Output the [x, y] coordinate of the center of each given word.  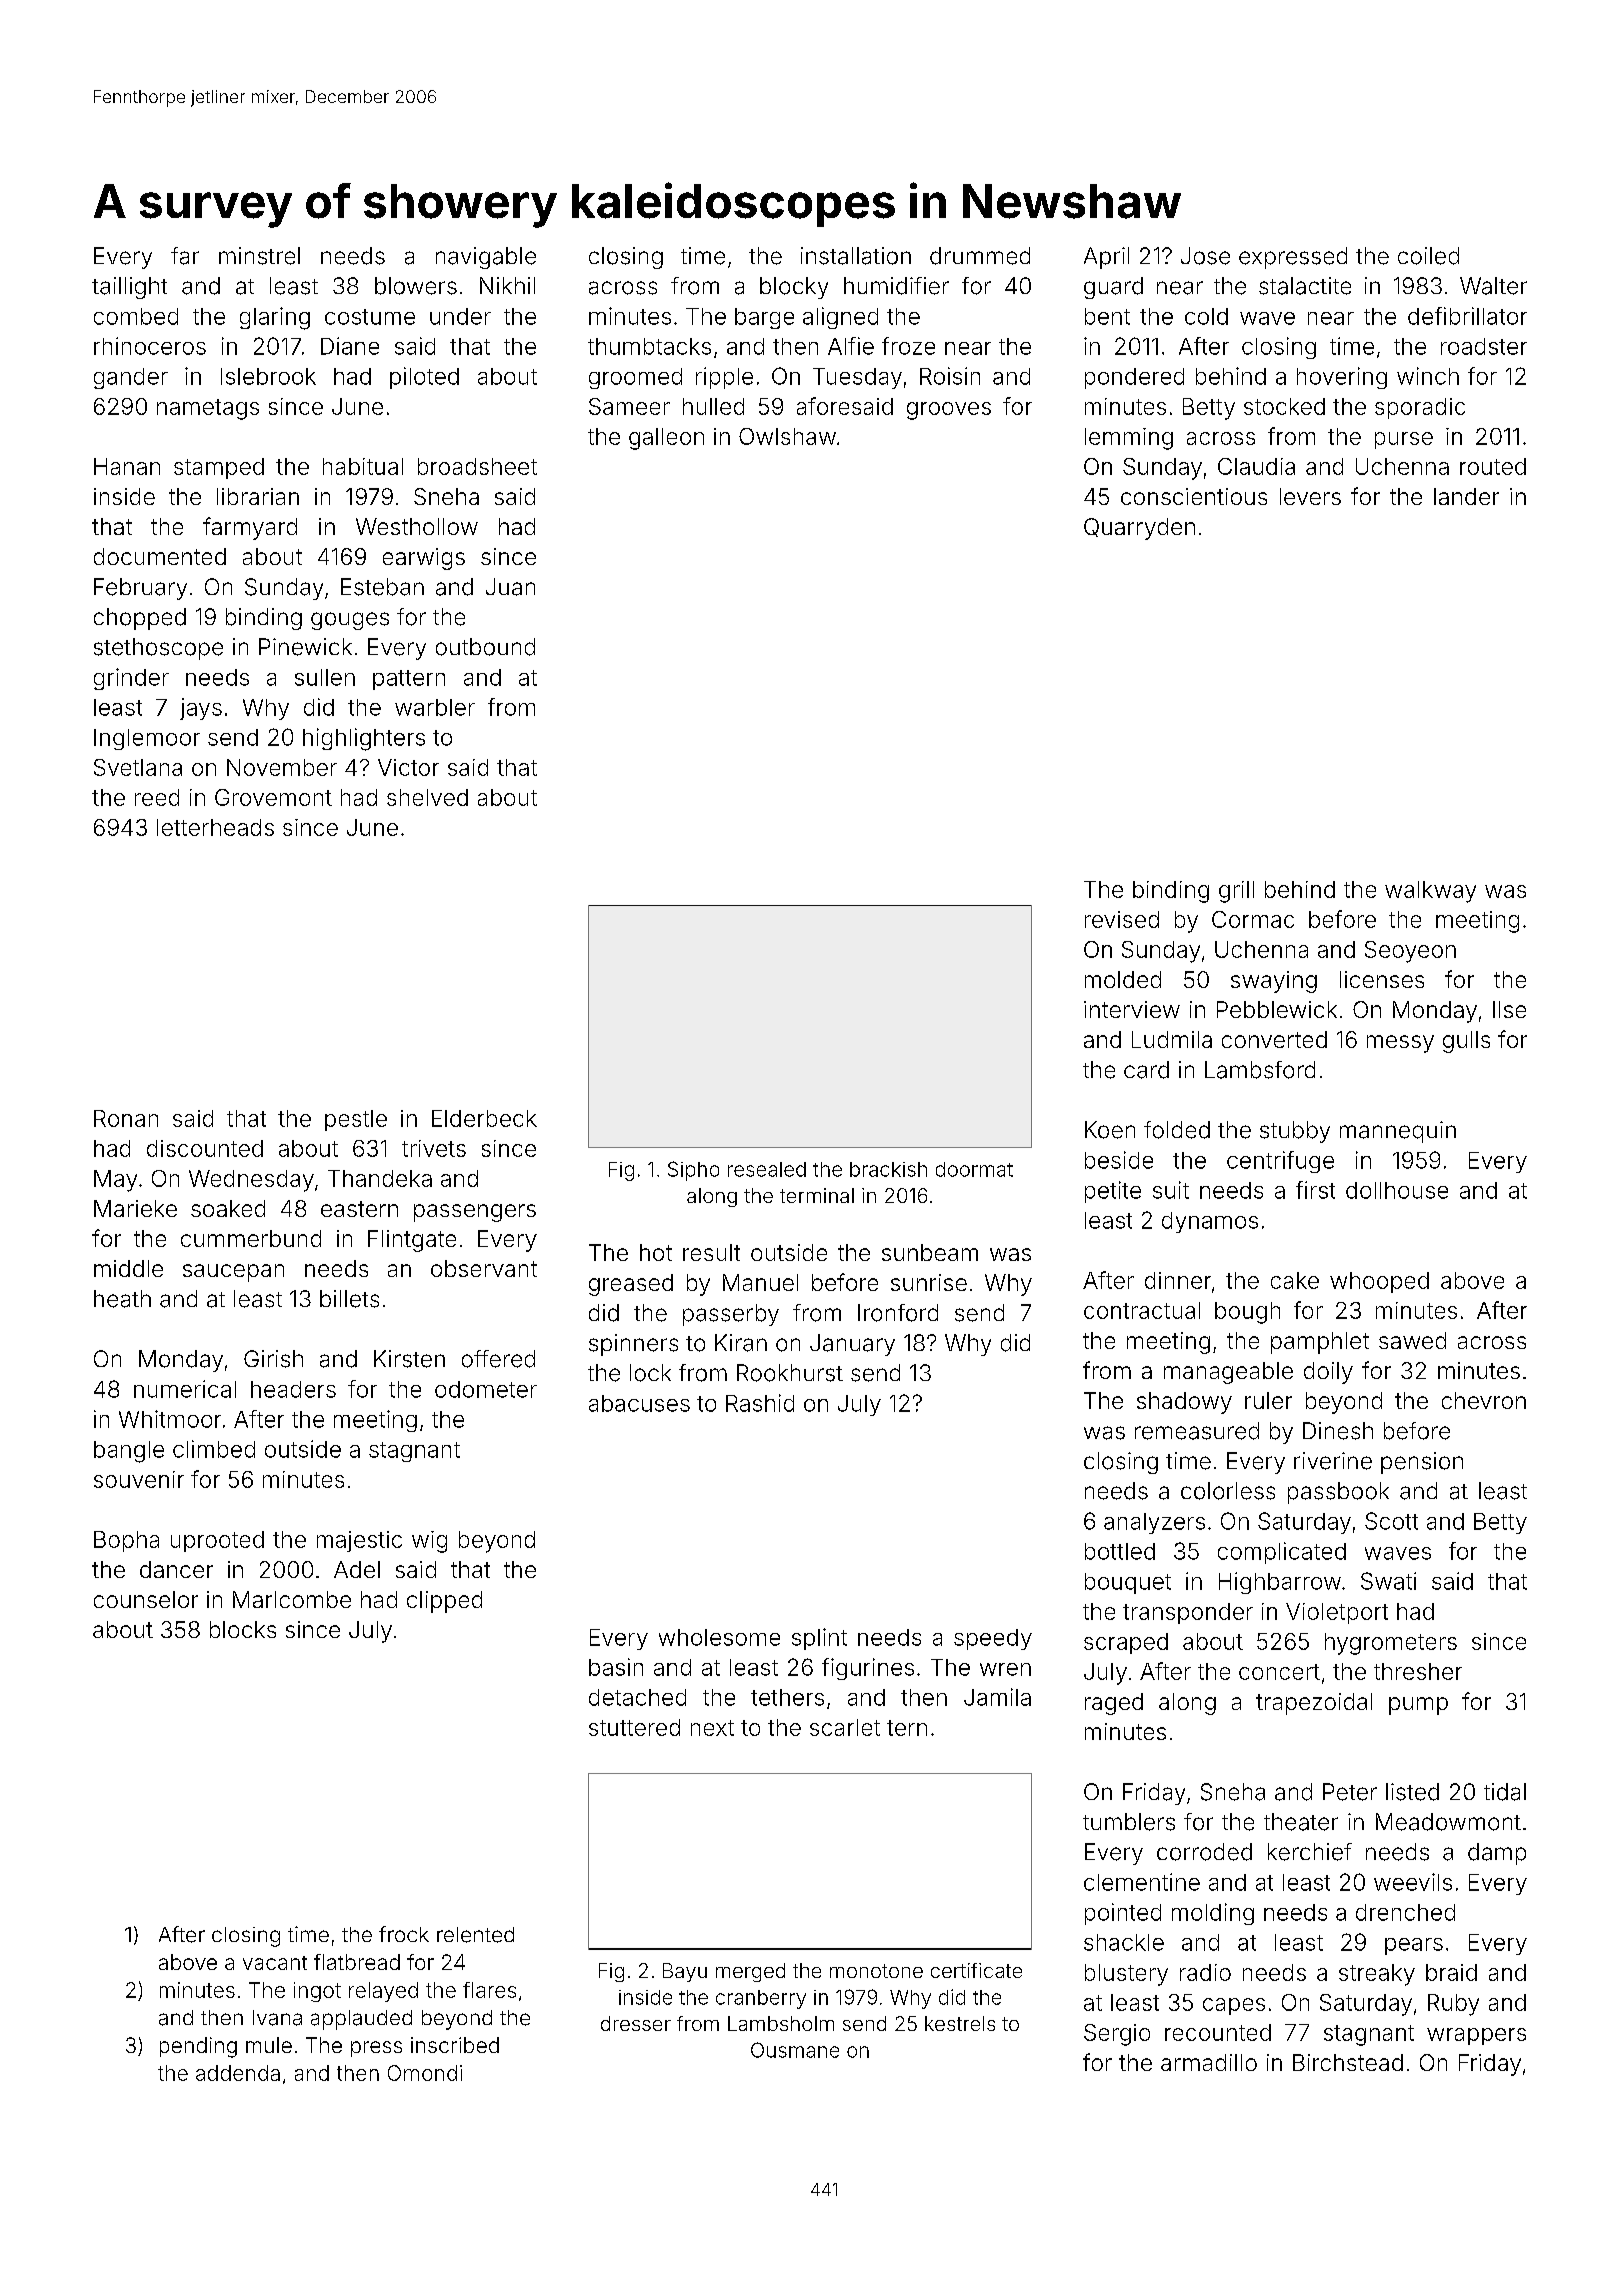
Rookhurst [790, 1373]
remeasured [1197, 1431]
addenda [238, 2073]
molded [1123, 979]
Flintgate [412, 1241]
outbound [485, 647]
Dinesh [1338, 1431]
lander [1466, 496]
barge [764, 318]
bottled [1120, 1551]
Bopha [126, 1541]
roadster [1484, 346]
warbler [435, 707]
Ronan [126, 1118]
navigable [486, 258]
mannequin [1398, 1132]
